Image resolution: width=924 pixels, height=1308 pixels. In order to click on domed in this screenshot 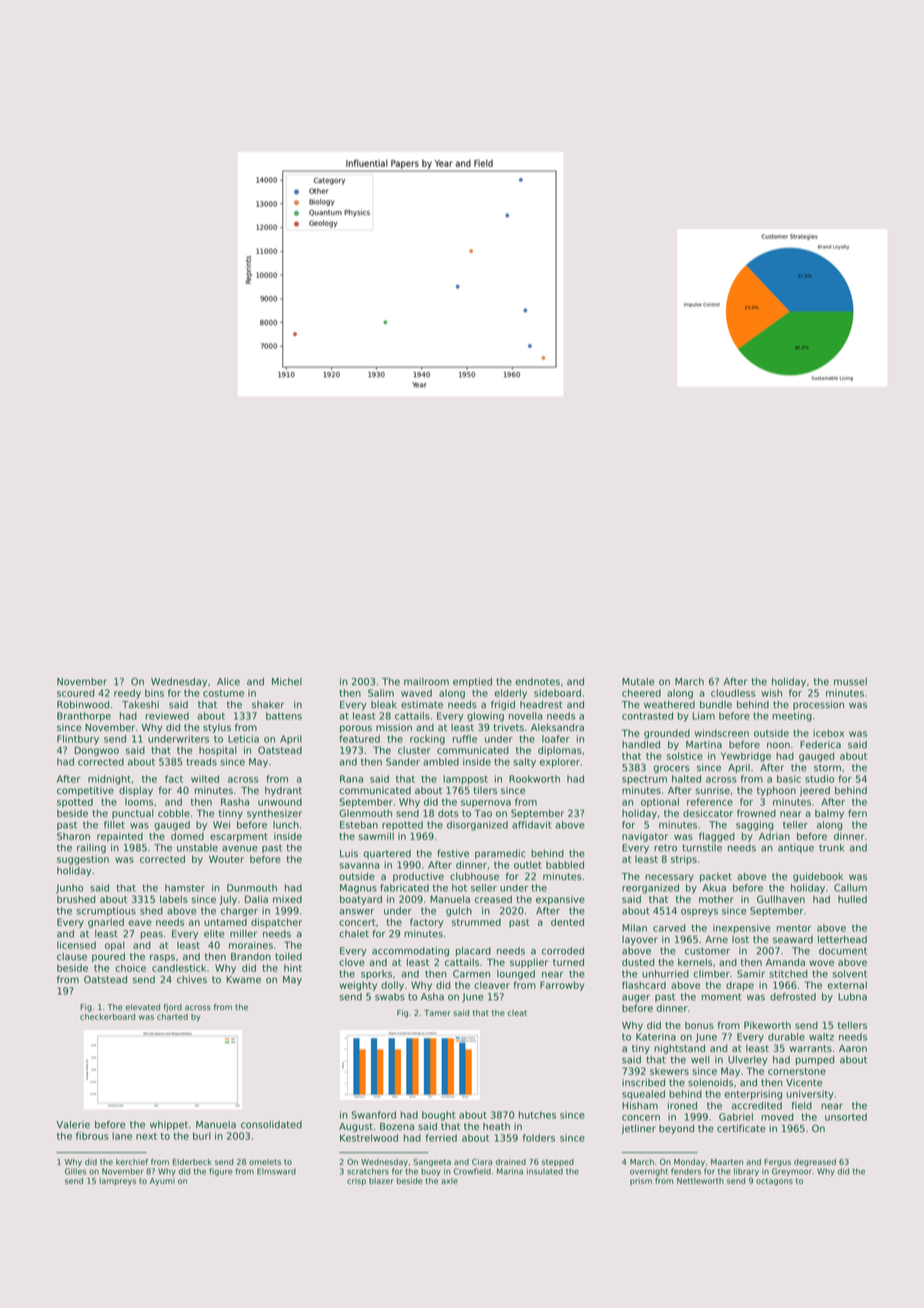, I will do `click(187, 836)`.
